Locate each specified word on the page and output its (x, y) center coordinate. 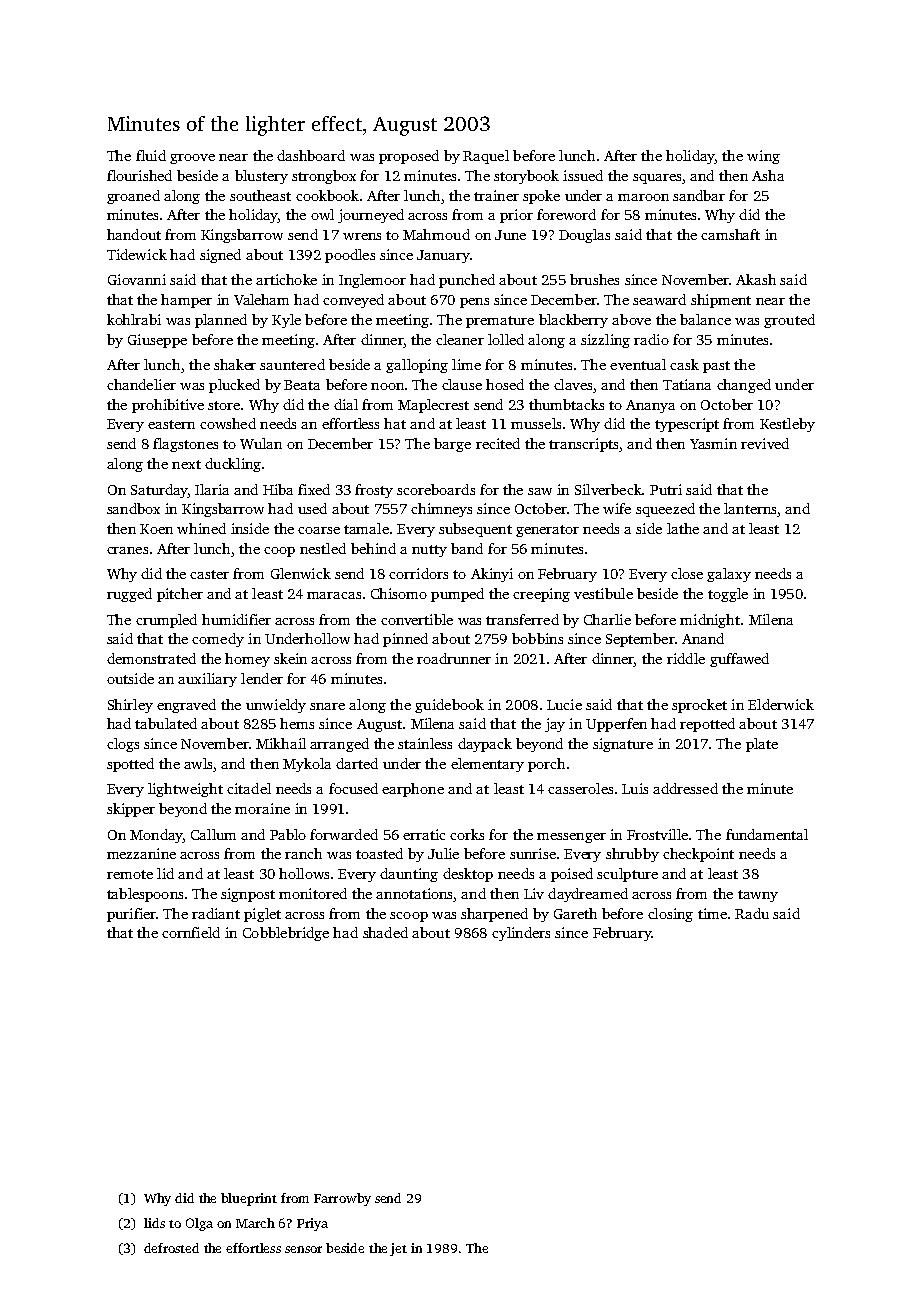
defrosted (171, 1248)
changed (744, 386)
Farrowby (342, 1199)
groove (192, 159)
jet (398, 1249)
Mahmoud (436, 234)
